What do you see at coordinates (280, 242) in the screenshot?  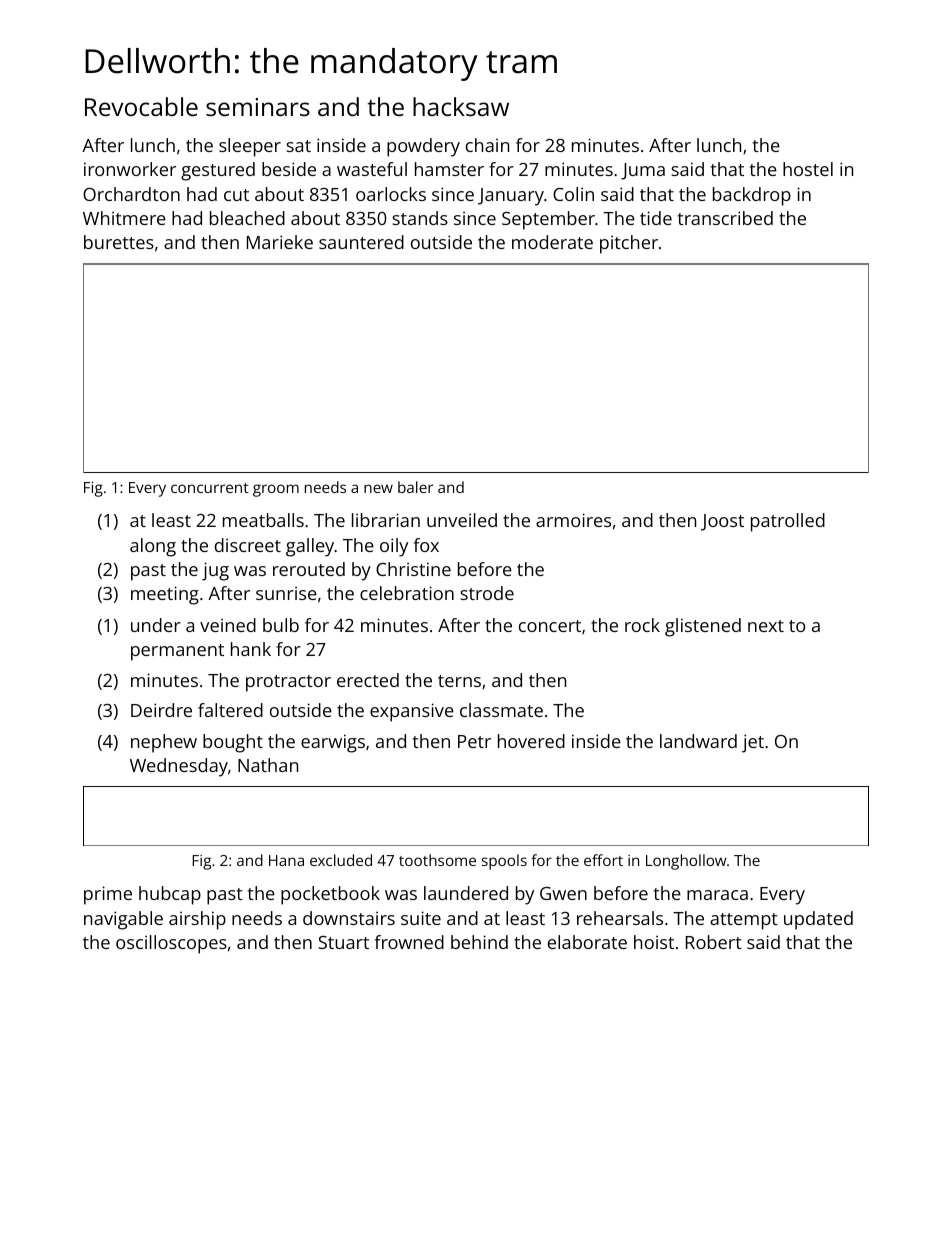 I see `Marieke` at bounding box center [280, 242].
